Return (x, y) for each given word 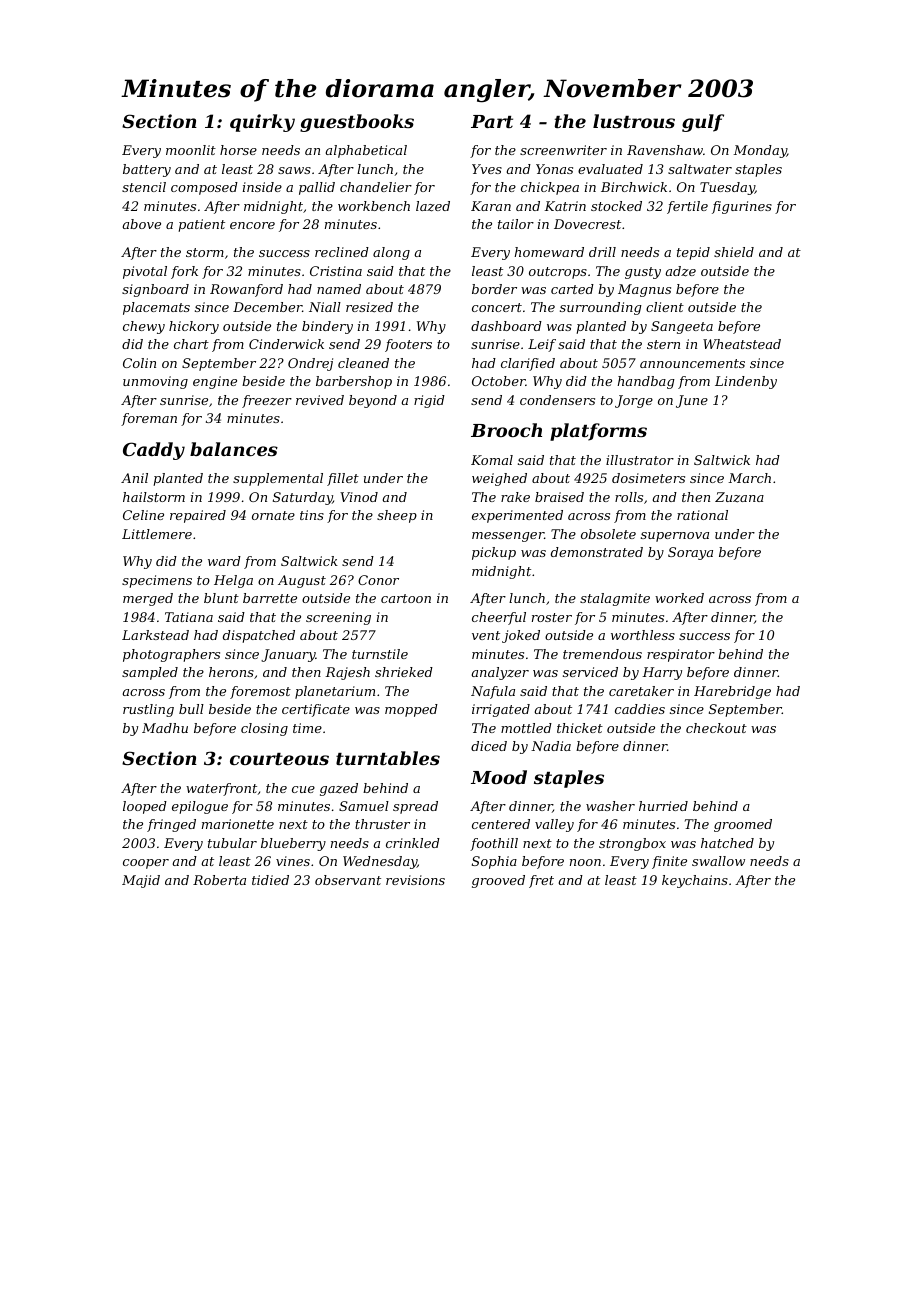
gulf (703, 123)
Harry (662, 673)
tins (312, 515)
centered (501, 824)
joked (521, 636)
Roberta (219, 880)
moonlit (191, 150)
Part (492, 121)
